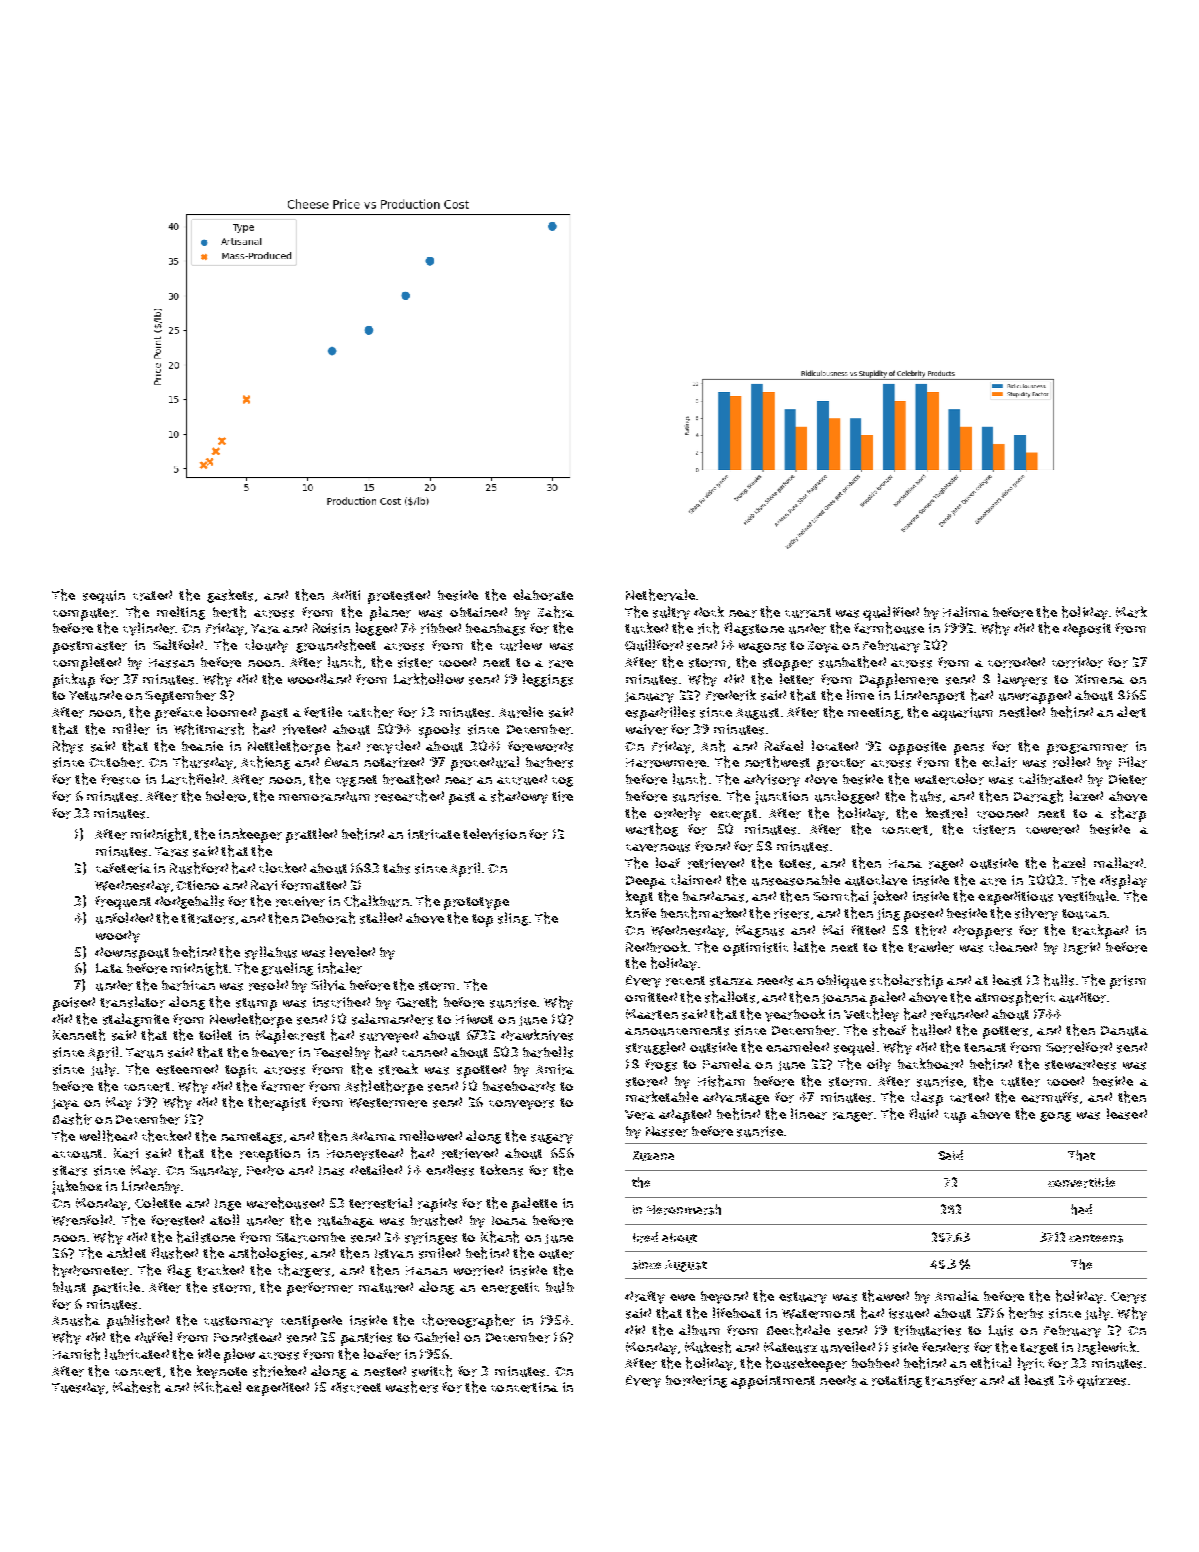 The image size is (1199, 1552). Describe the element at coordinates (501, 1170) in the screenshot. I see `tokens` at that location.
